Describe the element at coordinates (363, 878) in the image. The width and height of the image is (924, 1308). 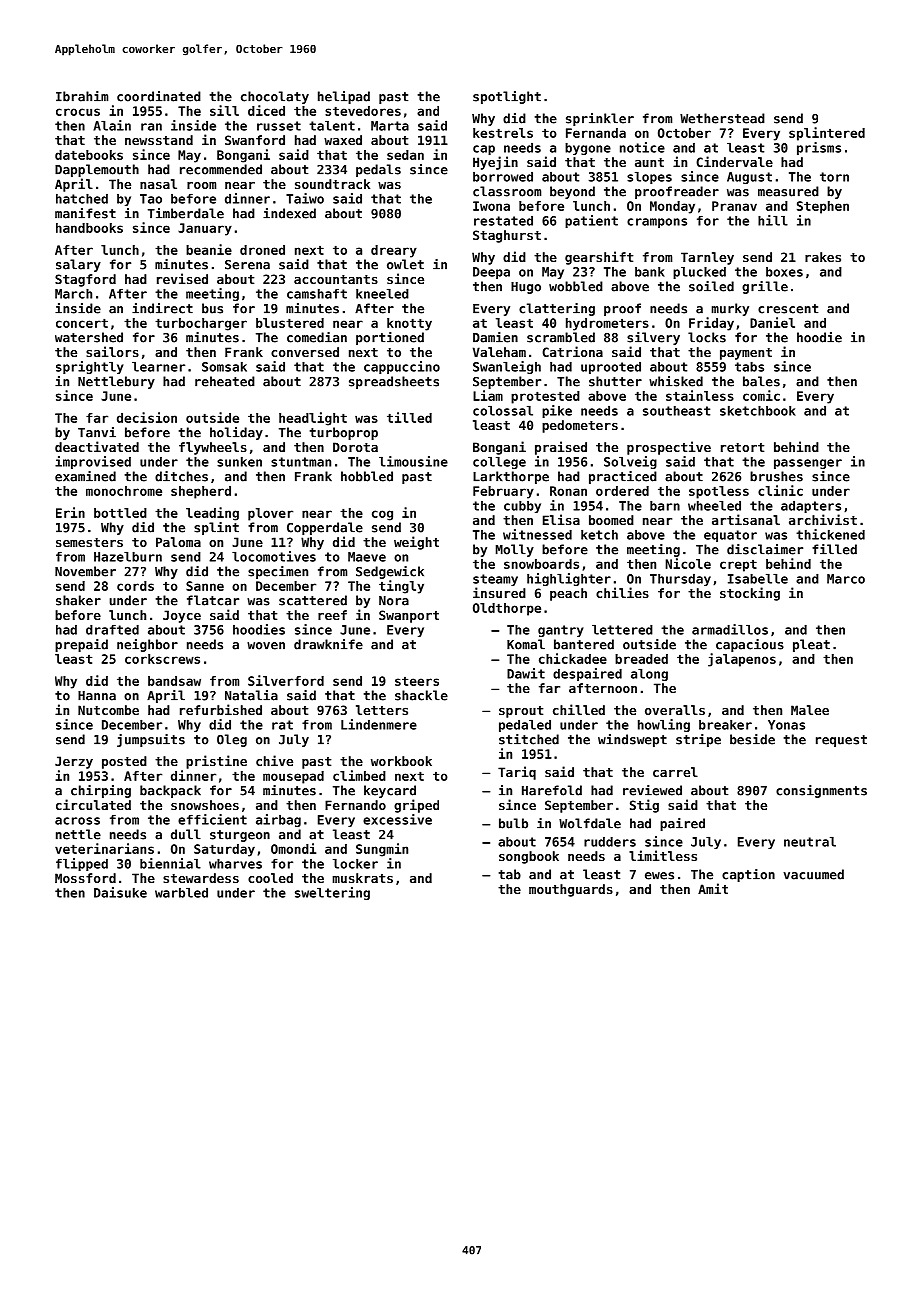
I see `muskrats` at that location.
